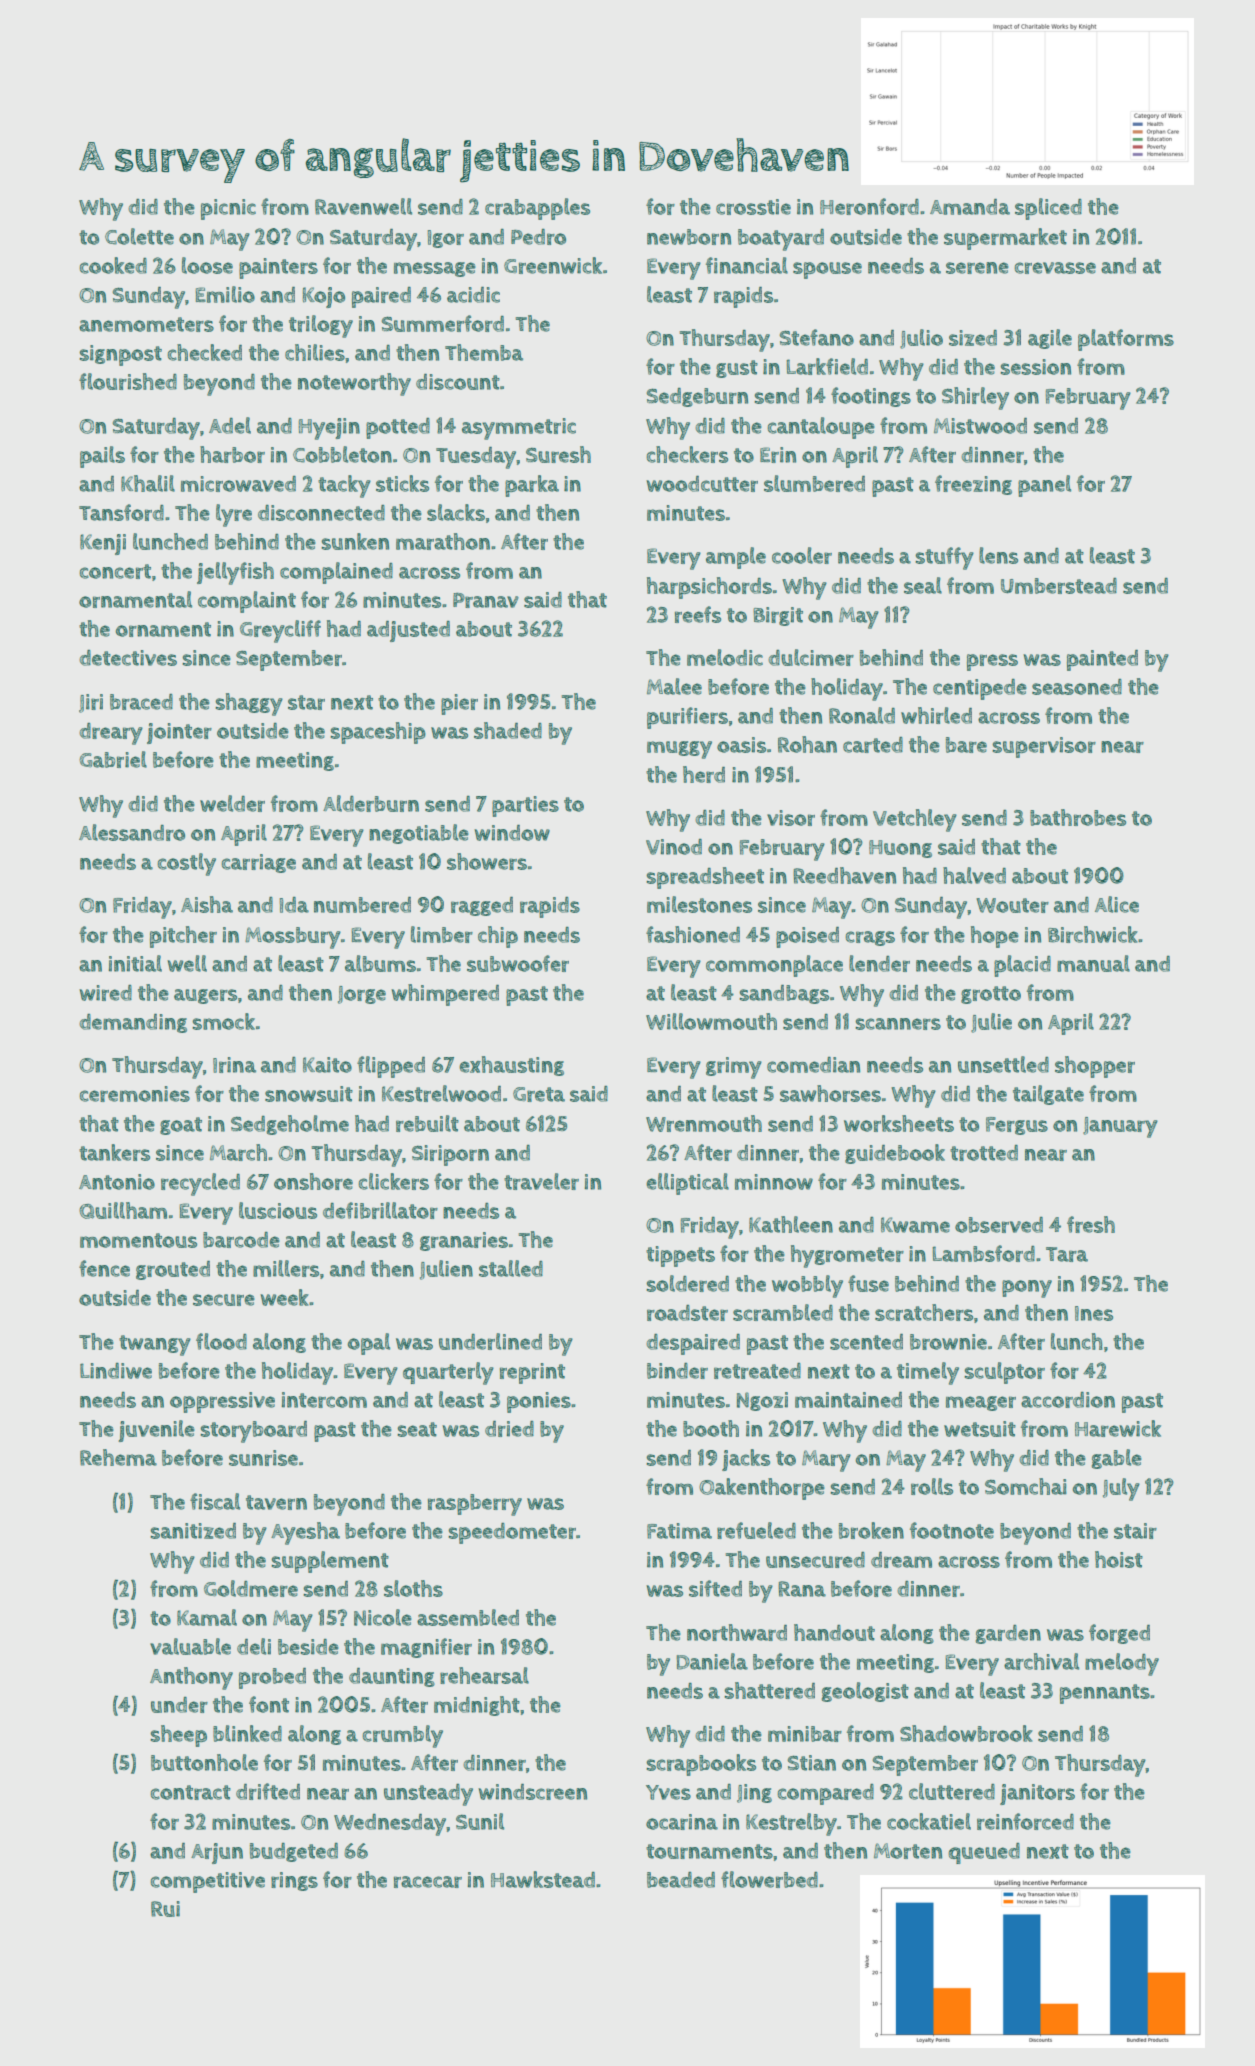  I want to click on painted, so click(1102, 660).
